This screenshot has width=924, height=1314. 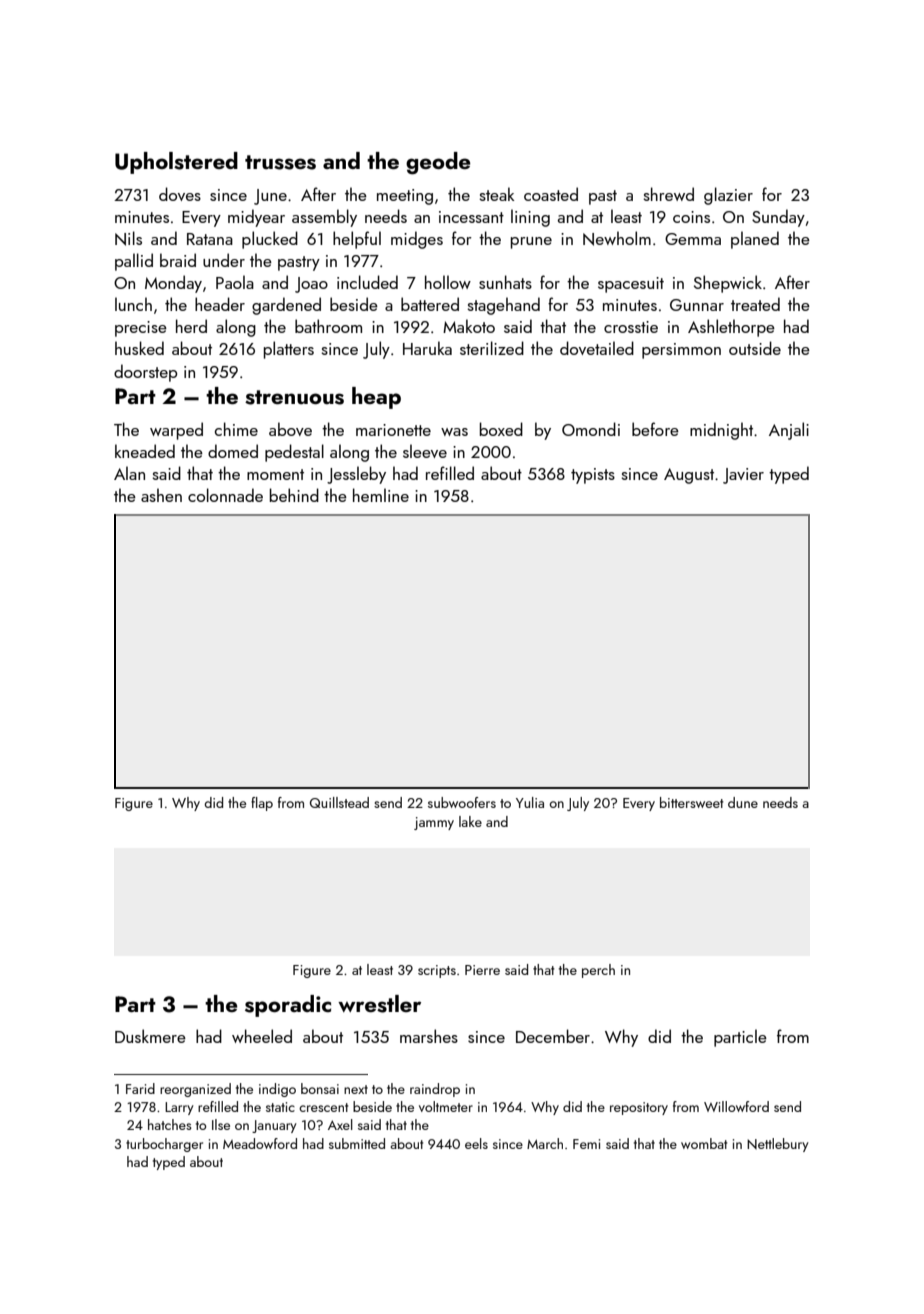 What do you see at coordinates (721, 431) in the screenshot?
I see `midnight` at bounding box center [721, 431].
